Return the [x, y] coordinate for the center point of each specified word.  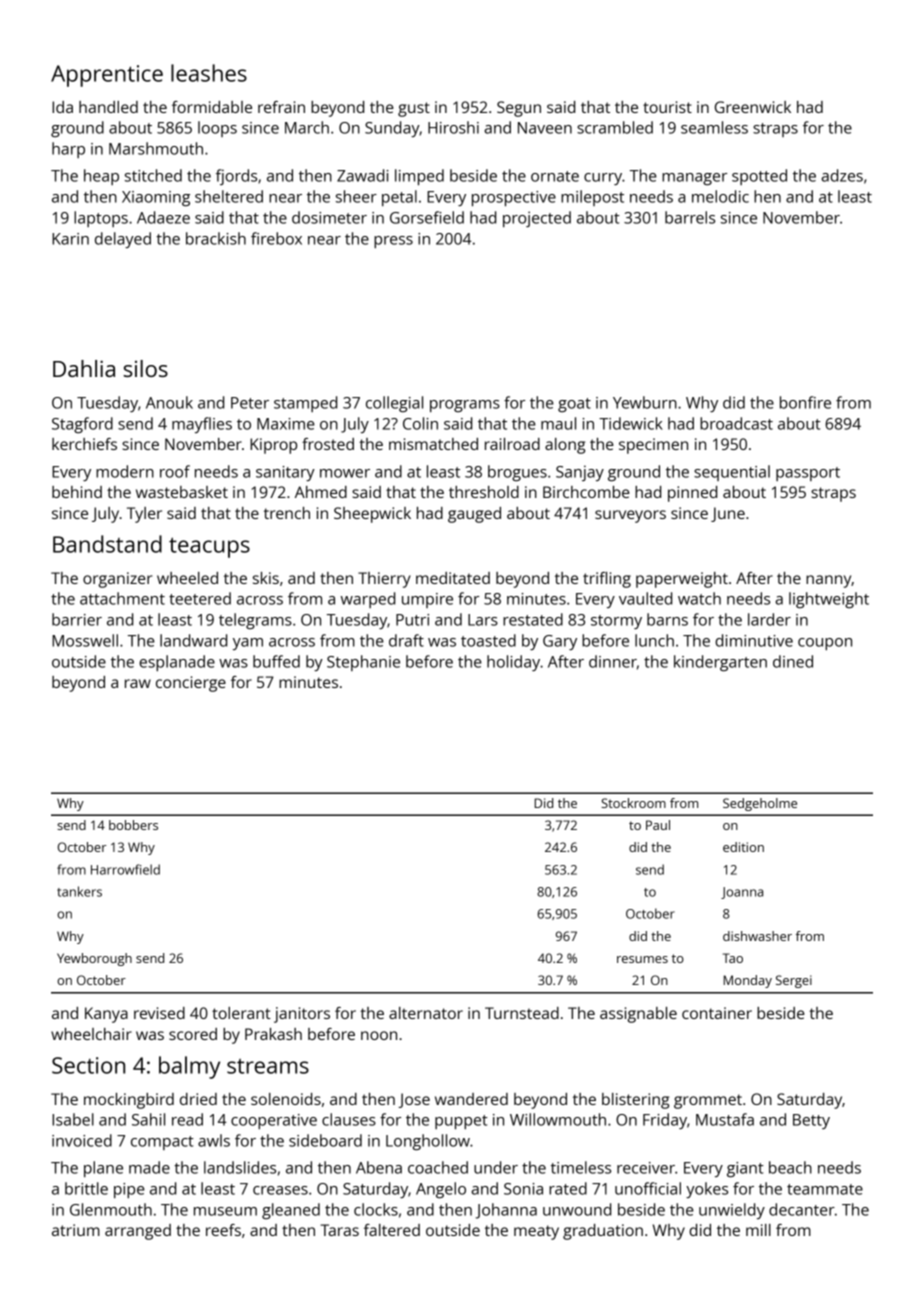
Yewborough [94, 959]
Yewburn [645, 402]
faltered [392, 1230]
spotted [759, 177]
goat [574, 405]
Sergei [794, 981]
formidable [212, 107]
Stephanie [363, 663]
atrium [76, 1230]
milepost [592, 198]
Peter [250, 403]
